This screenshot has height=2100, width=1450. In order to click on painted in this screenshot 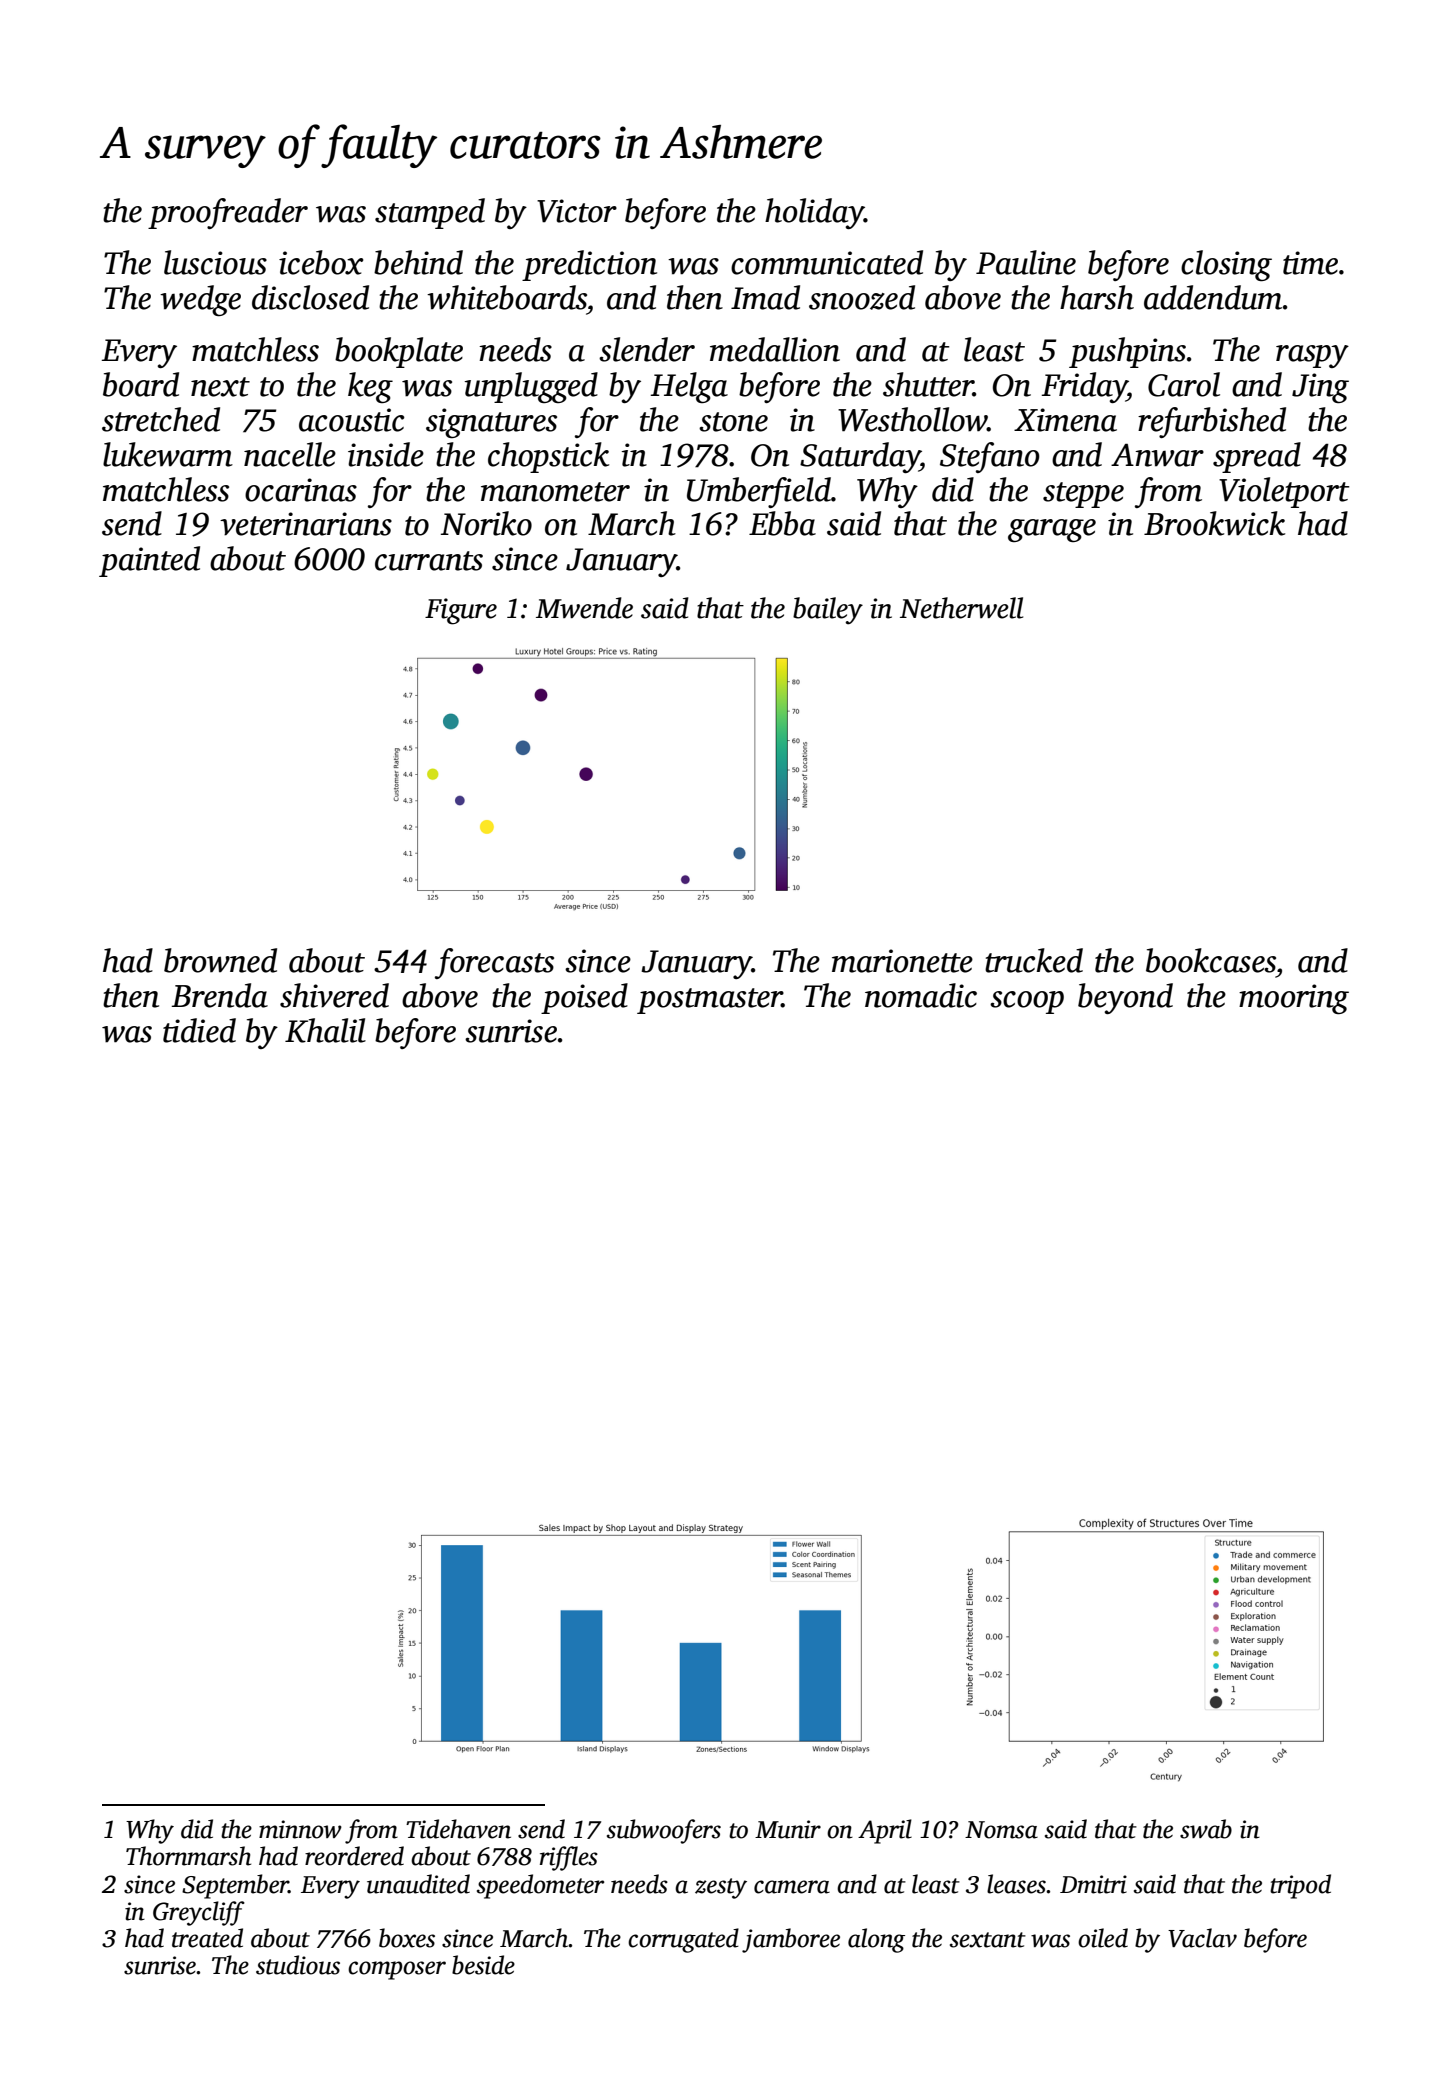, I will do `click(149, 561)`.
